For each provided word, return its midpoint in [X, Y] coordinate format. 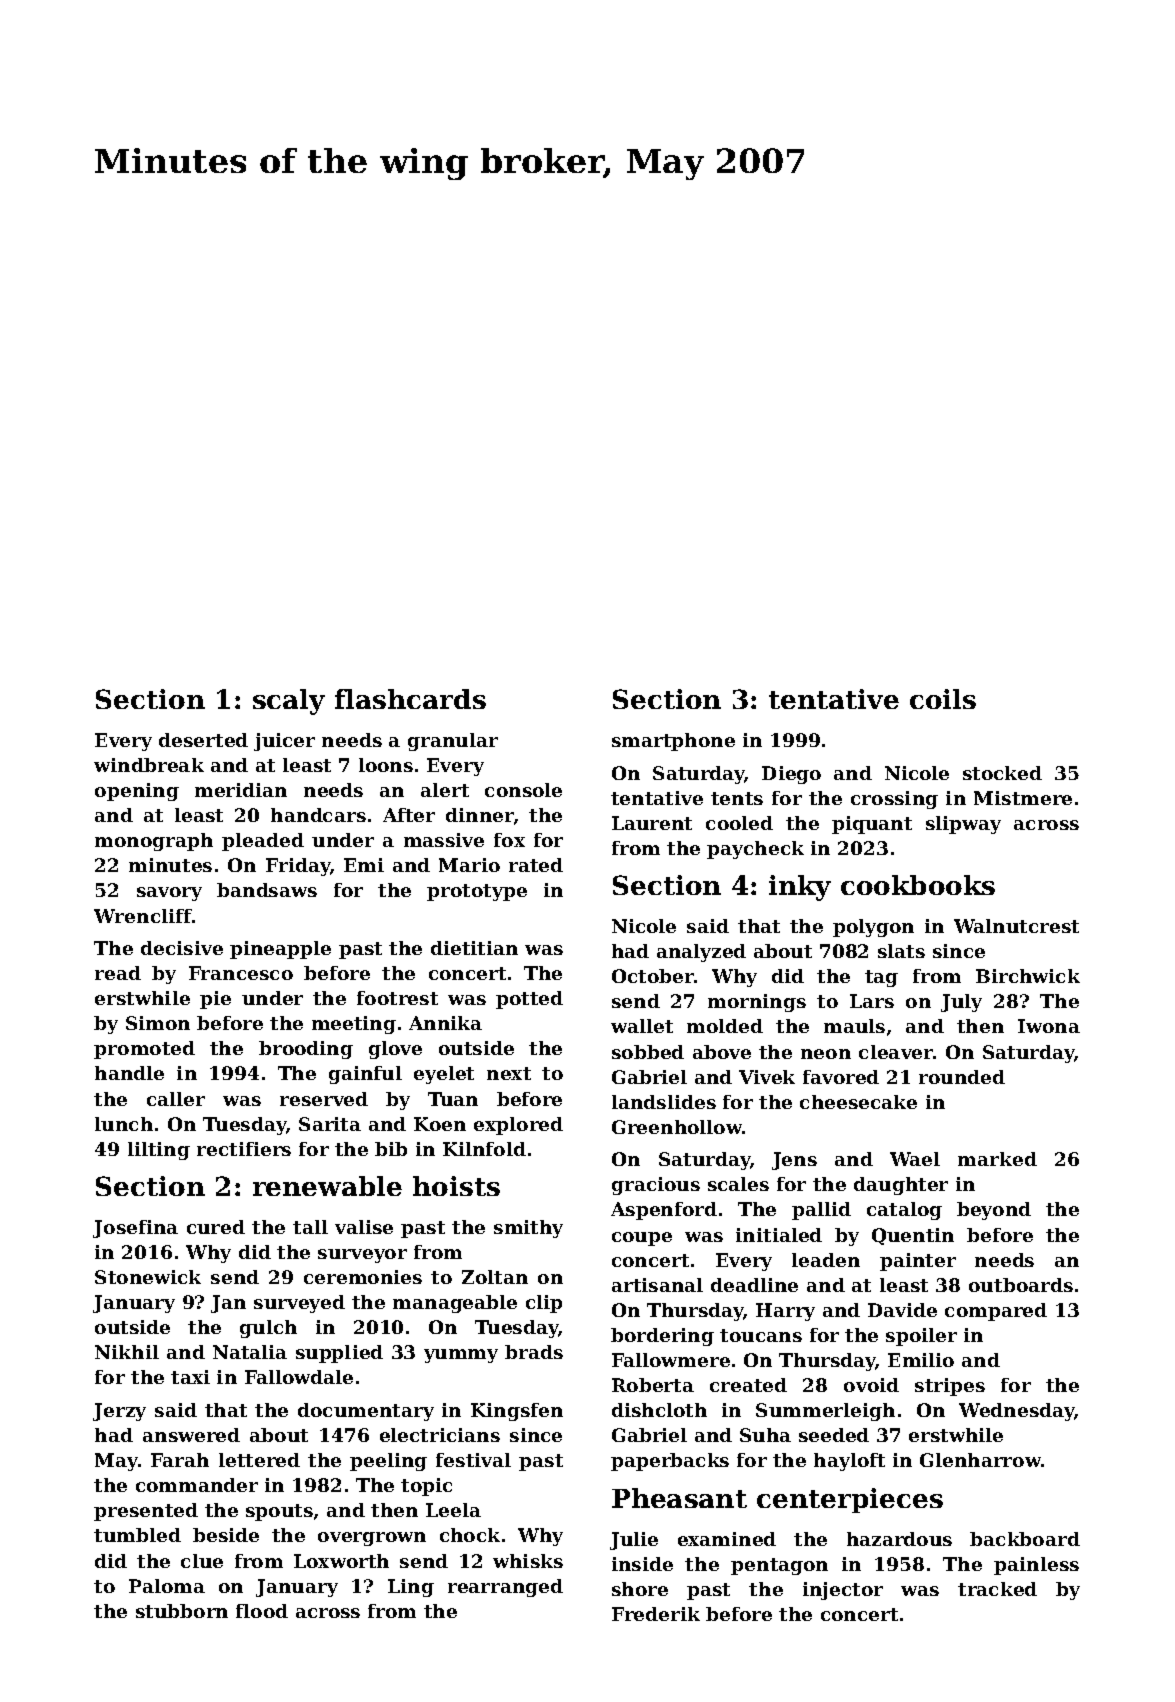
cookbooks [918, 885]
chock [470, 1535]
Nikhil [127, 1352]
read [118, 973]
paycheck [755, 850]
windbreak [149, 765]
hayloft [849, 1462]
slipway [963, 825]
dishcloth [659, 1410]
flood [262, 1611]
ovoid [871, 1385]
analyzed [701, 953]
